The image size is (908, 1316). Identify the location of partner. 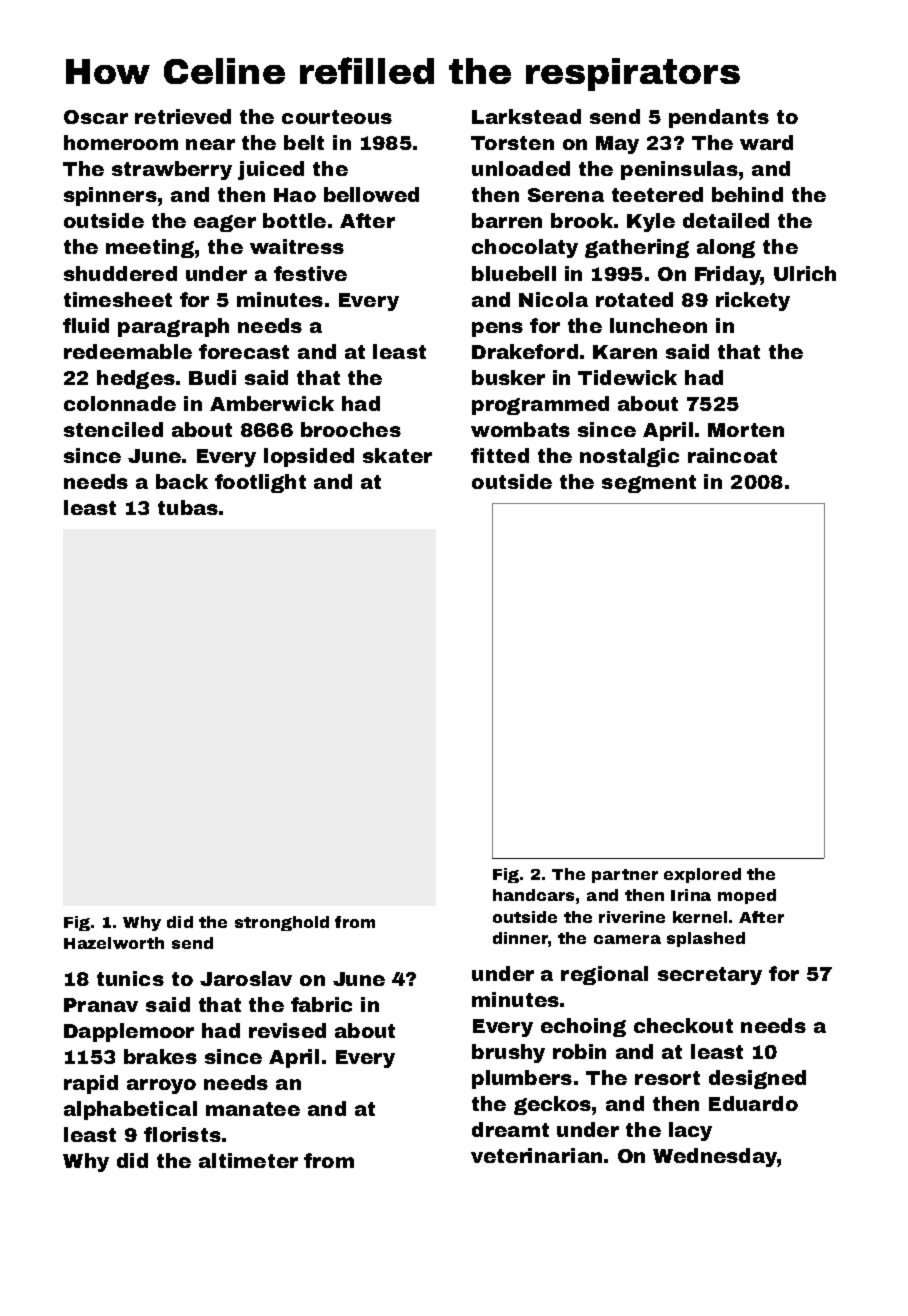
(625, 876).
